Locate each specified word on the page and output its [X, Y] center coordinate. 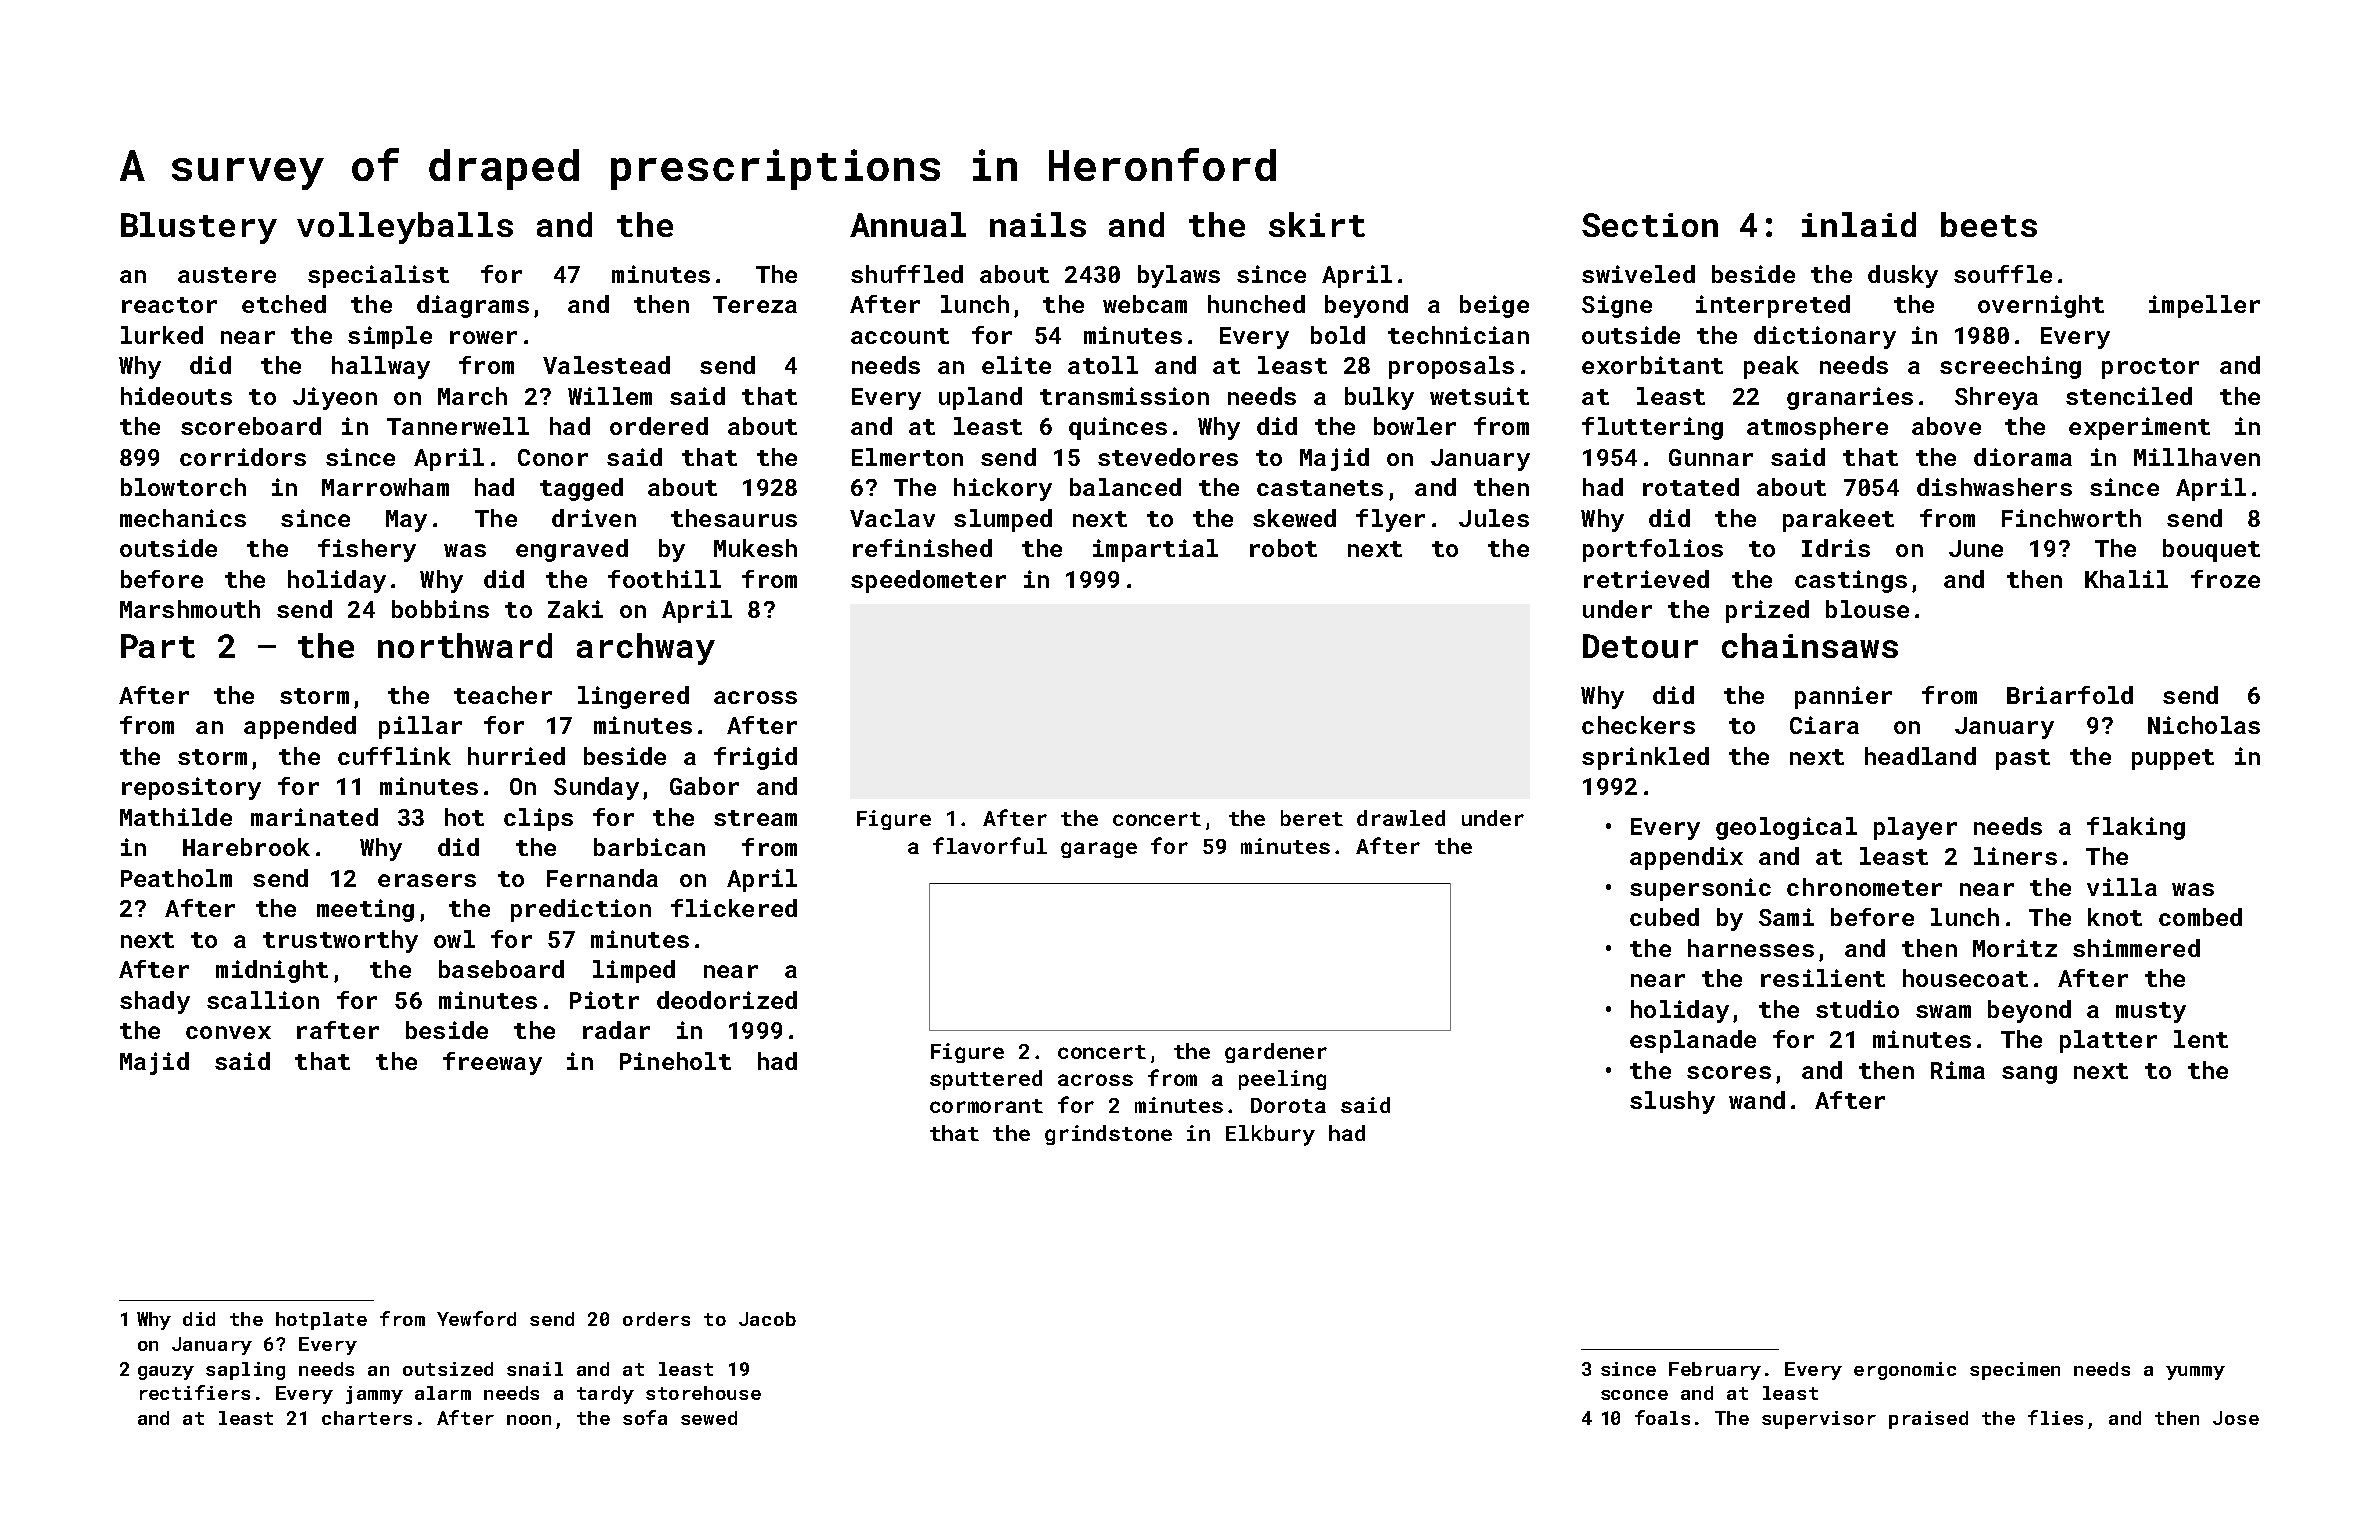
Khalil [2126, 579]
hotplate [321, 1321]
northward [465, 645]
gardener [1276, 1053]
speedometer [928, 581]
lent [2201, 1039]
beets [1989, 224]
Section [1650, 225]
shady [155, 1002]
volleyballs [405, 228]
